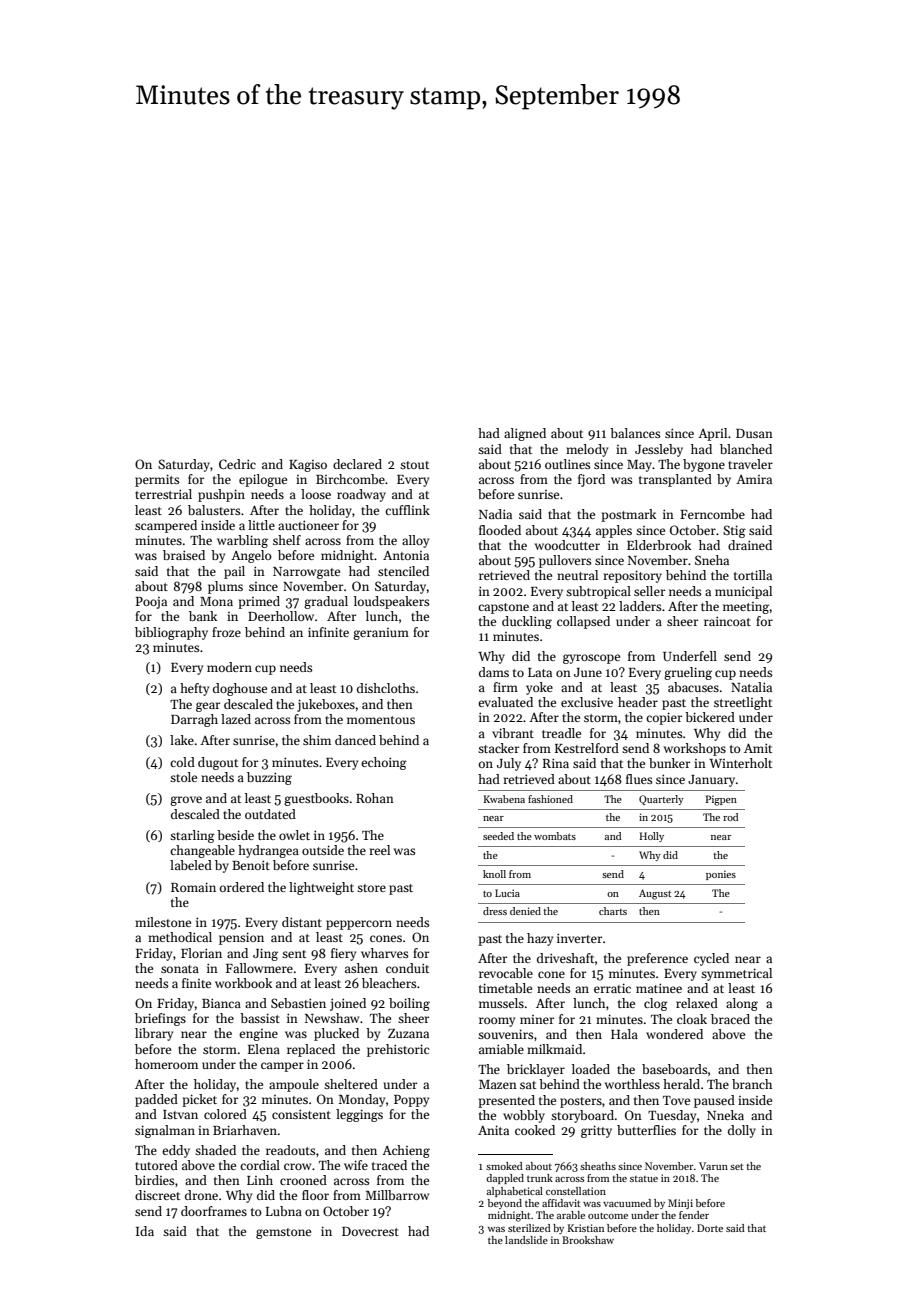  What do you see at coordinates (655, 894) in the screenshot?
I see `August` at bounding box center [655, 894].
